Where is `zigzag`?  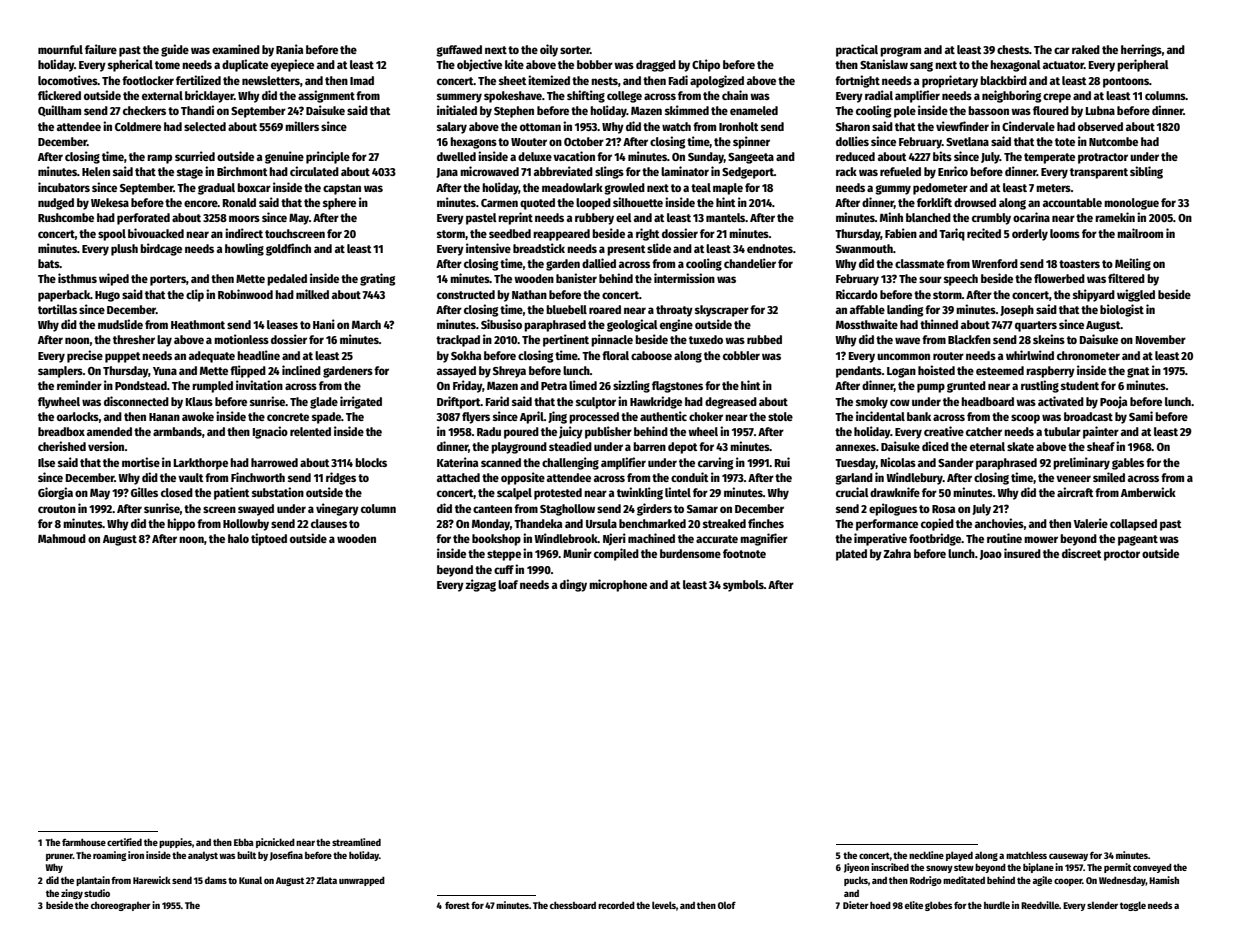 zigzag is located at coordinates (480, 585).
